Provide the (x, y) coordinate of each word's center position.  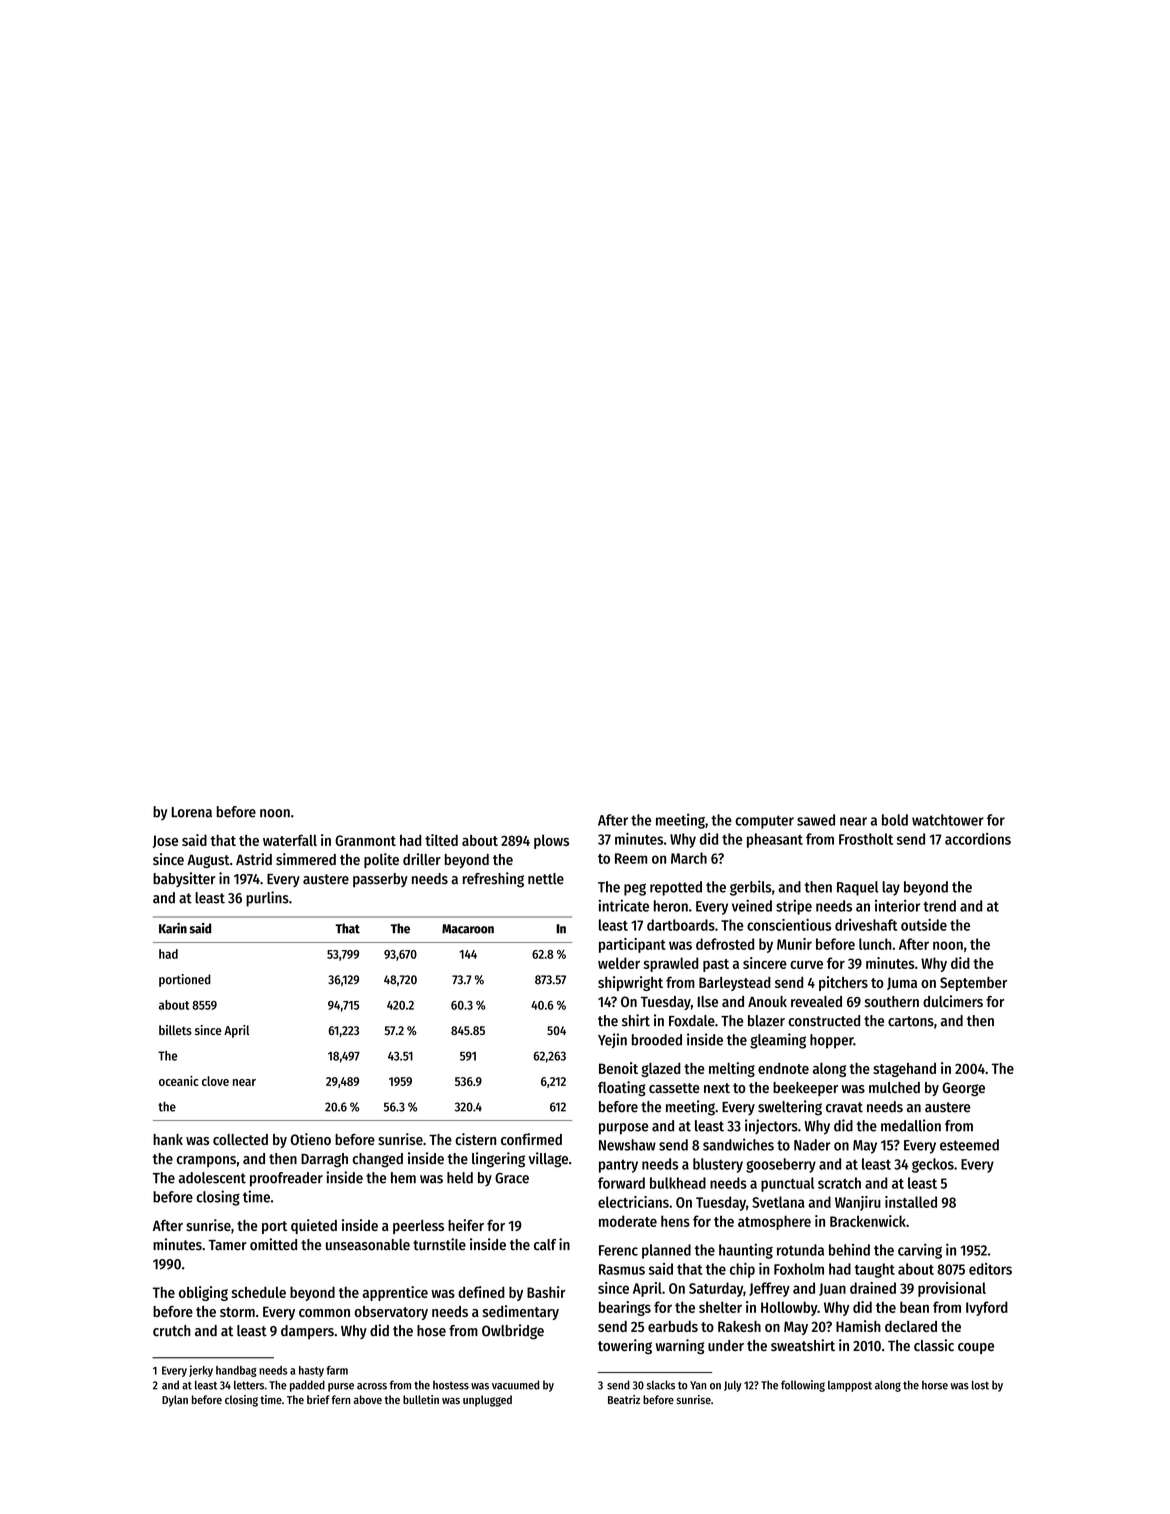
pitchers (843, 983)
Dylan (175, 1401)
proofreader (286, 1179)
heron (671, 906)
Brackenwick (868, 1221)
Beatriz (624, 1399)
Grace (512, 1178)
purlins (267, 899)
